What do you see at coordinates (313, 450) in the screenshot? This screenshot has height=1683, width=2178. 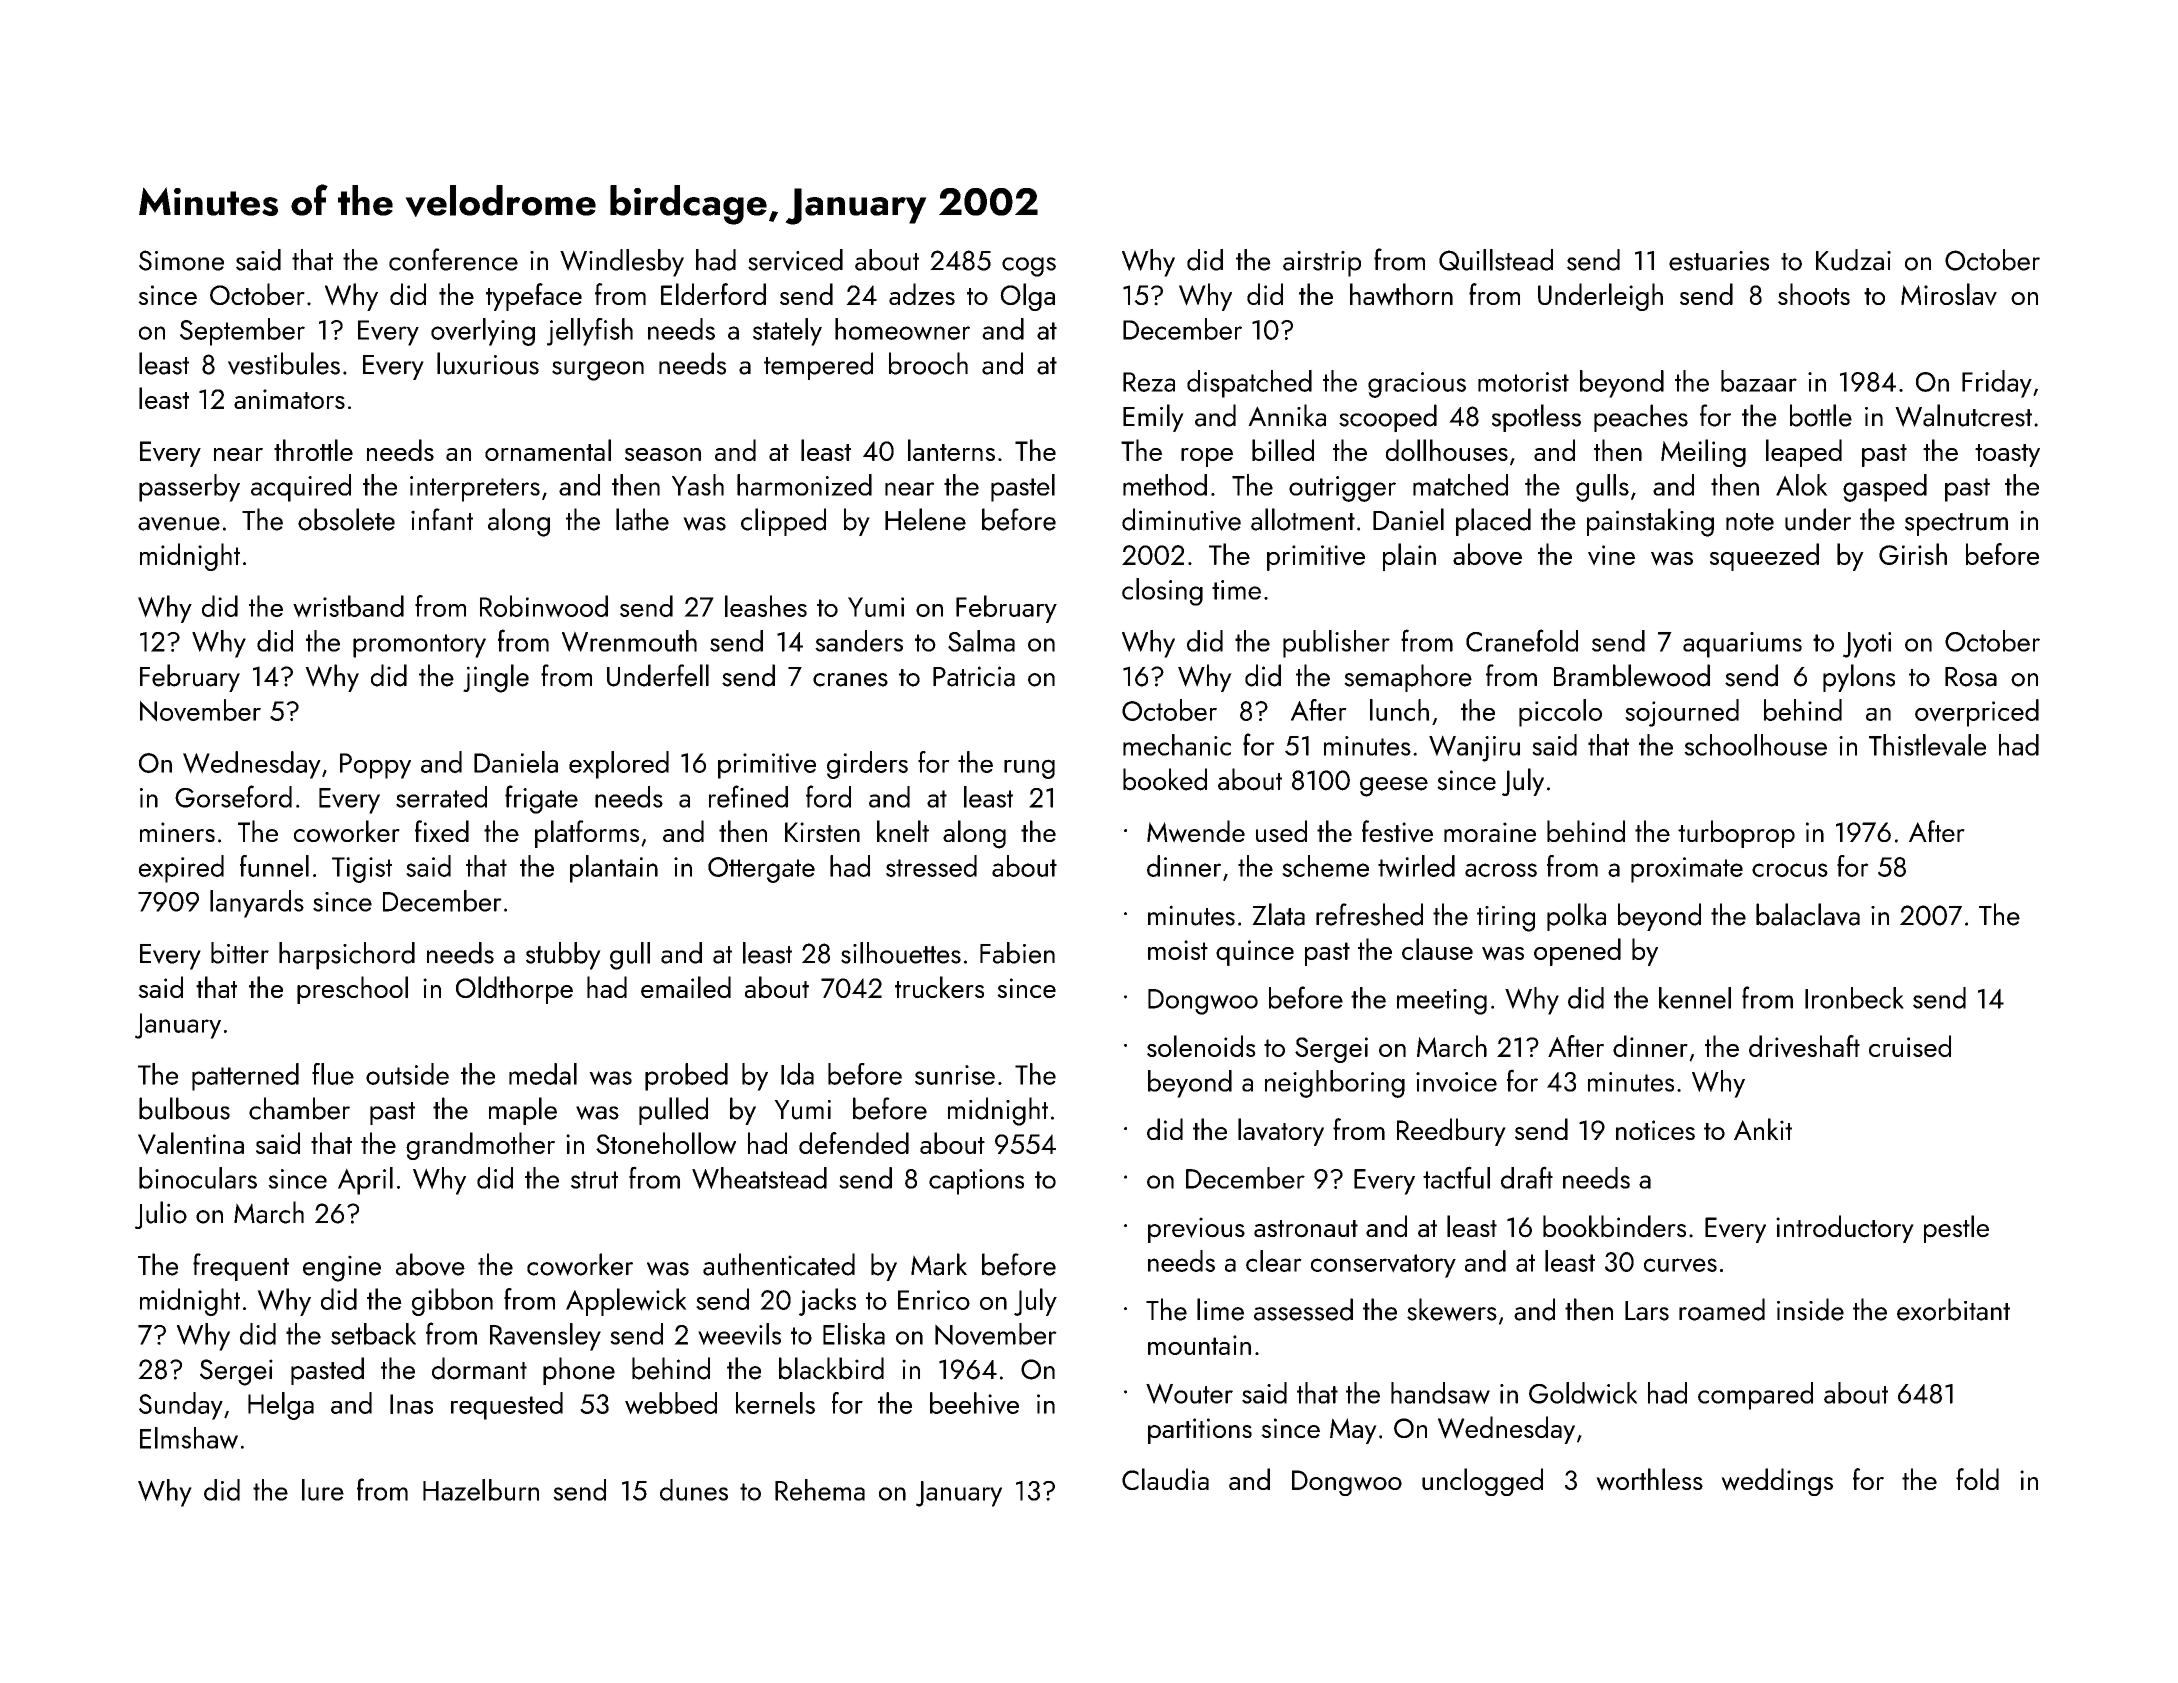 I see `throttle` at bounding box center [313, 450].
